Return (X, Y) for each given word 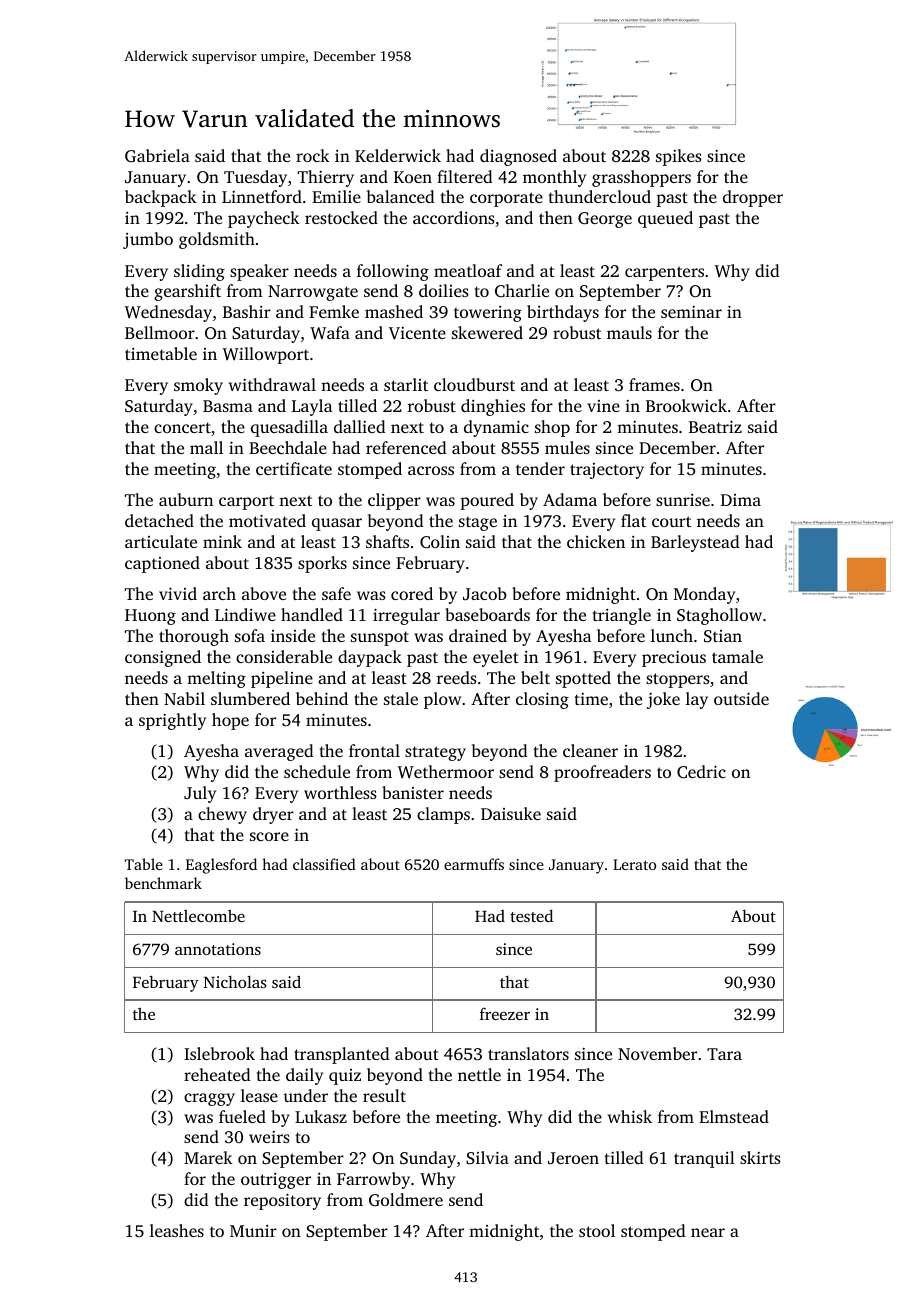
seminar (691, 312)
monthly (554, 178)
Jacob (485, 593)
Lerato (634, 864)
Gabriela (157, 156)
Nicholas (235, 981)
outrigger (276, 1181)
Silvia (487, 1157)
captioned (162, 564)
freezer (505, 1013)
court (671, 521)
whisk (630, 1116)
